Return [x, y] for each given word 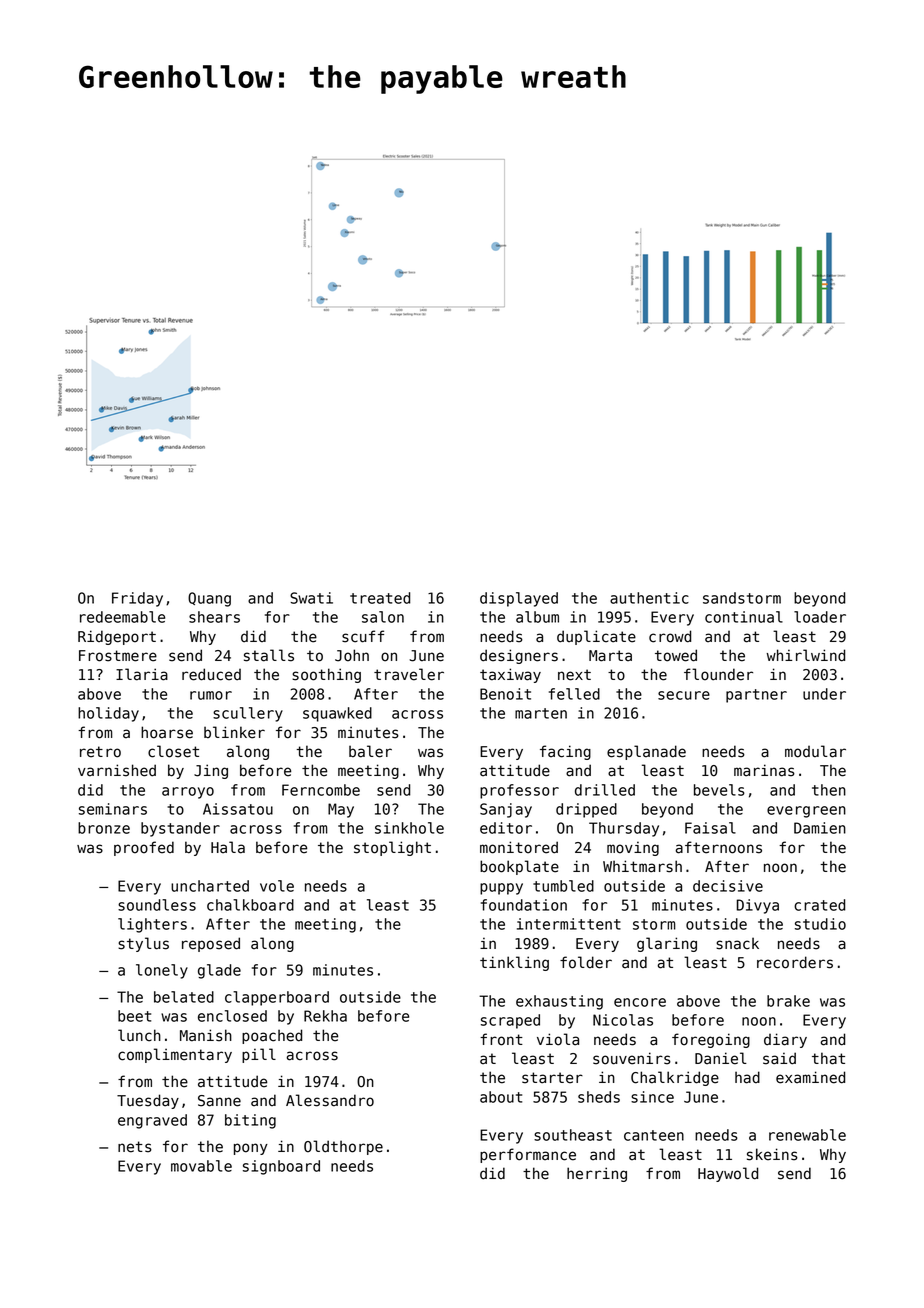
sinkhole [409, 828]
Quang [209, 599]
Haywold [728, 1174]
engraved [152, 1121]
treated [380, 598]
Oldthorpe [343, 1147]
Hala [228, 847]
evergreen [806, 812]
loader [820, 617]
